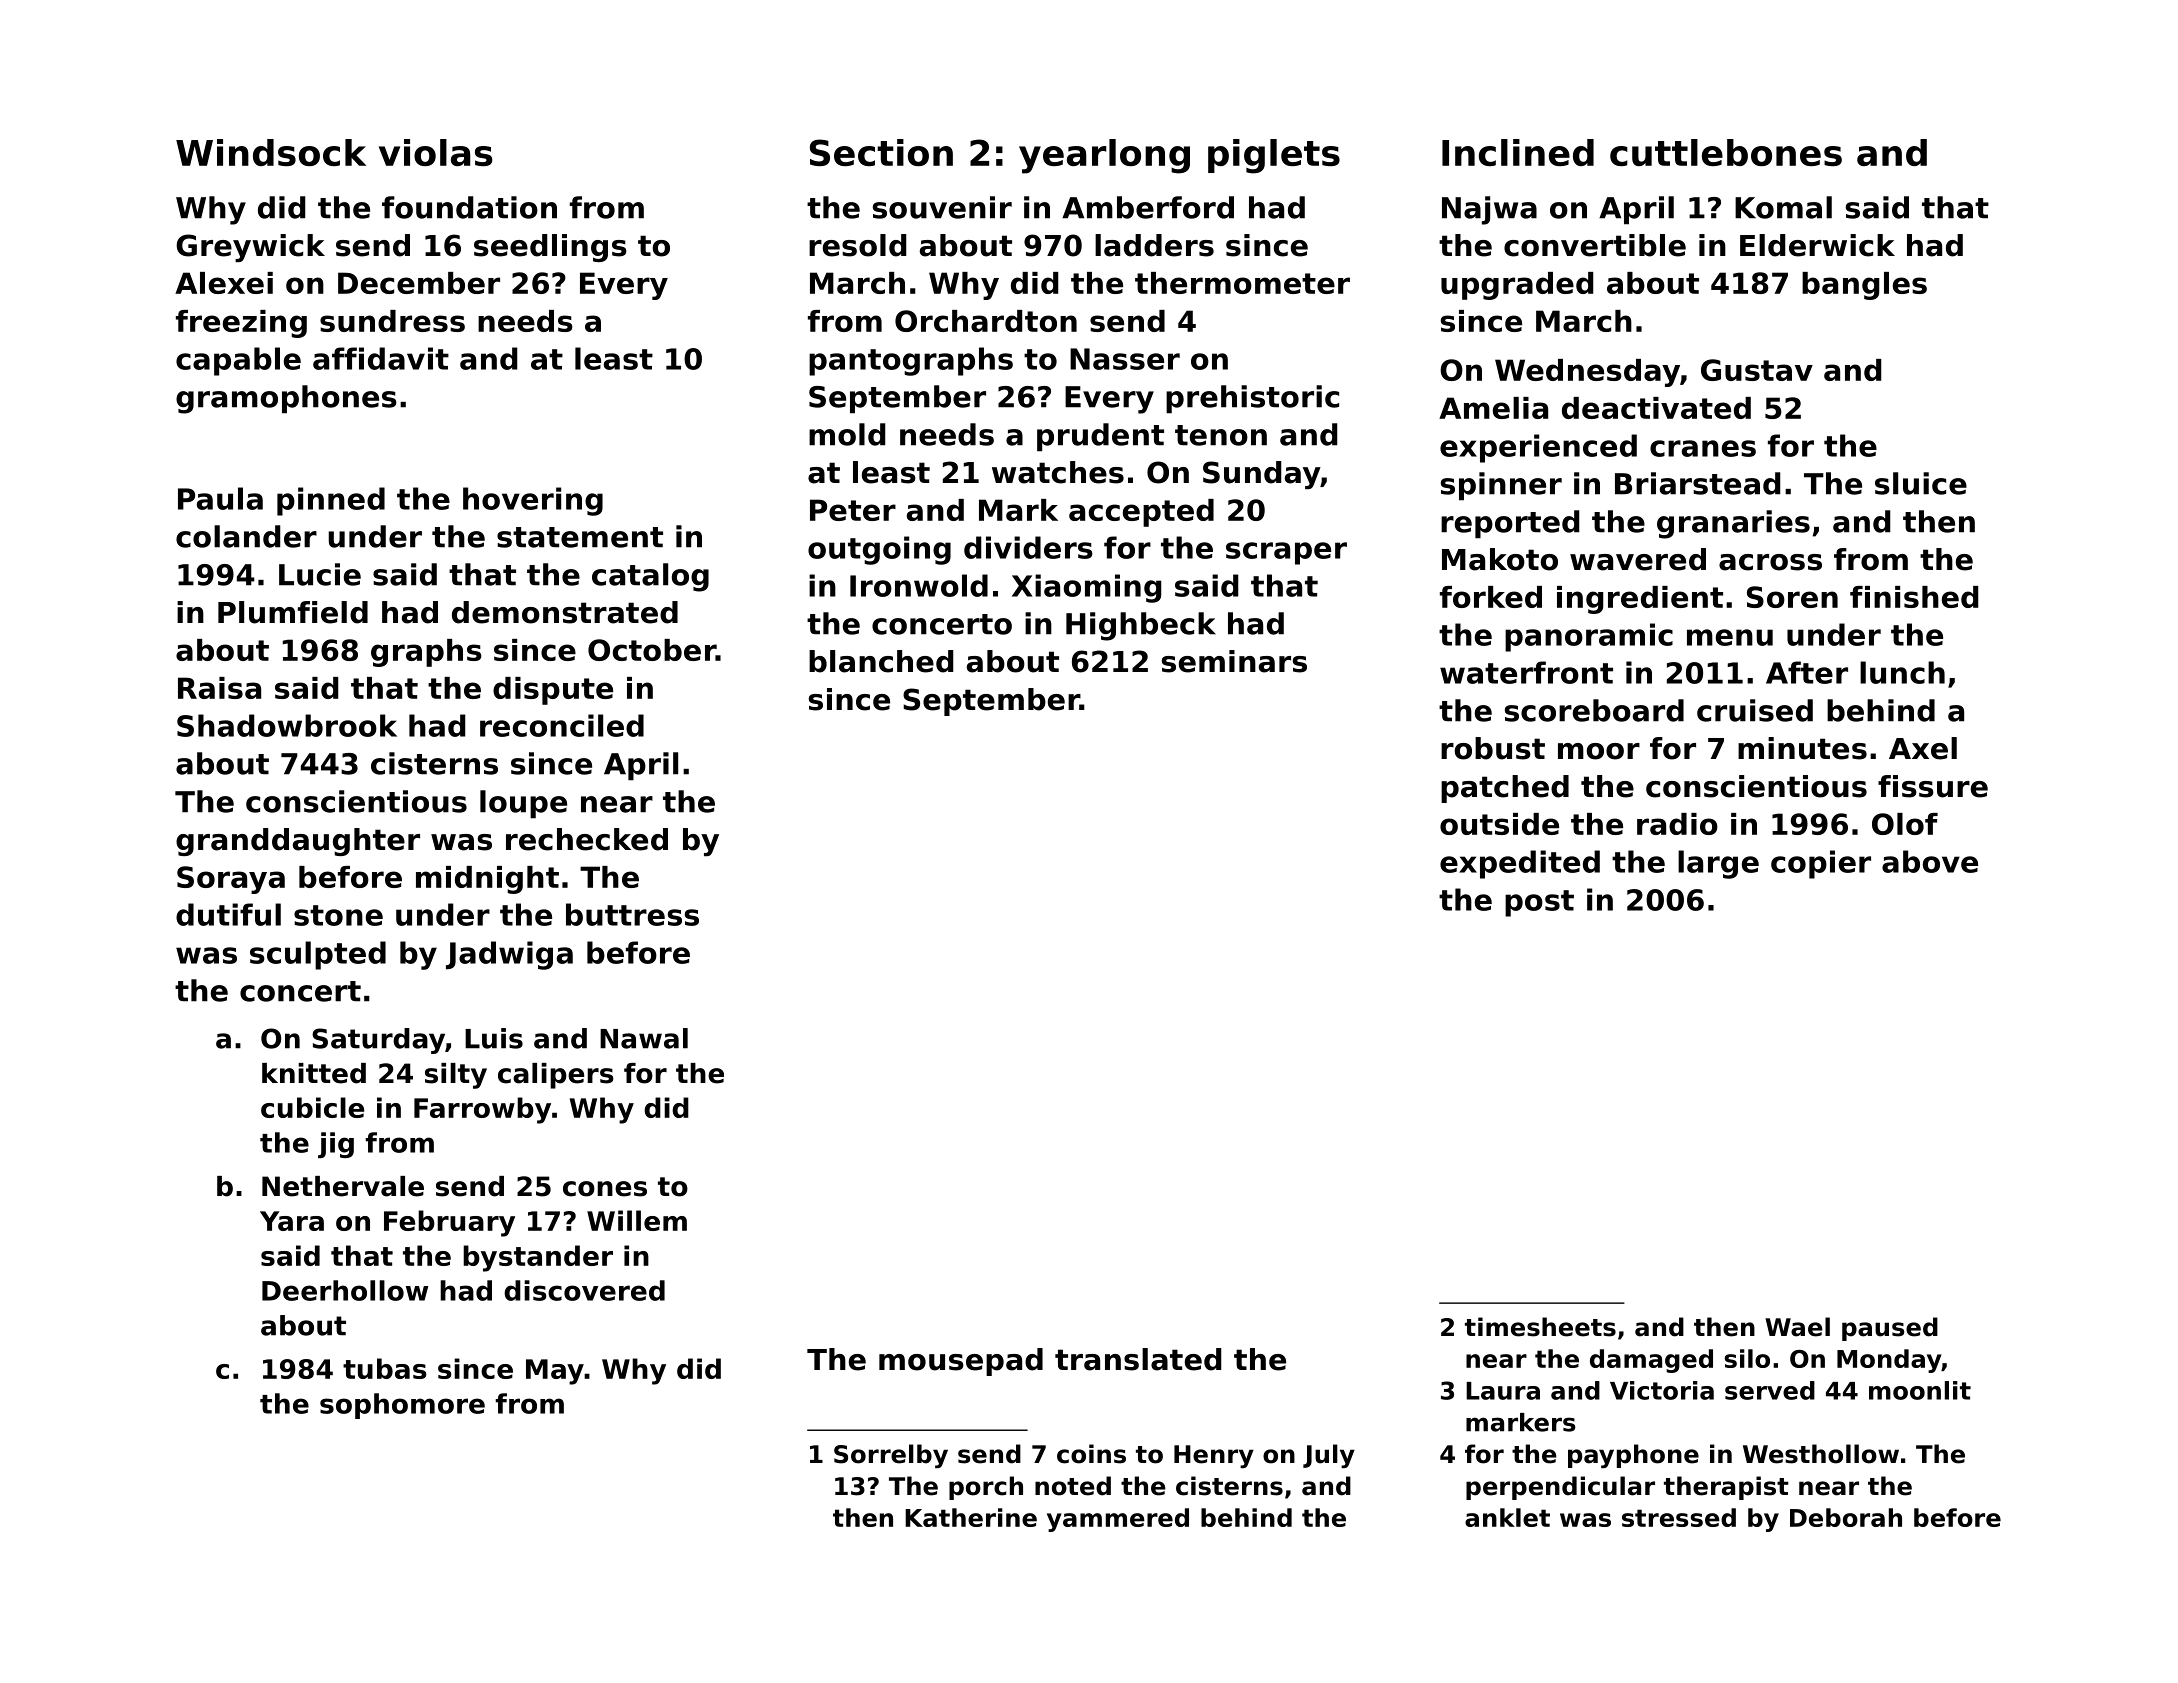 The image size is (2178, 1683). I want to click on spinner, so click(1501, 486).
